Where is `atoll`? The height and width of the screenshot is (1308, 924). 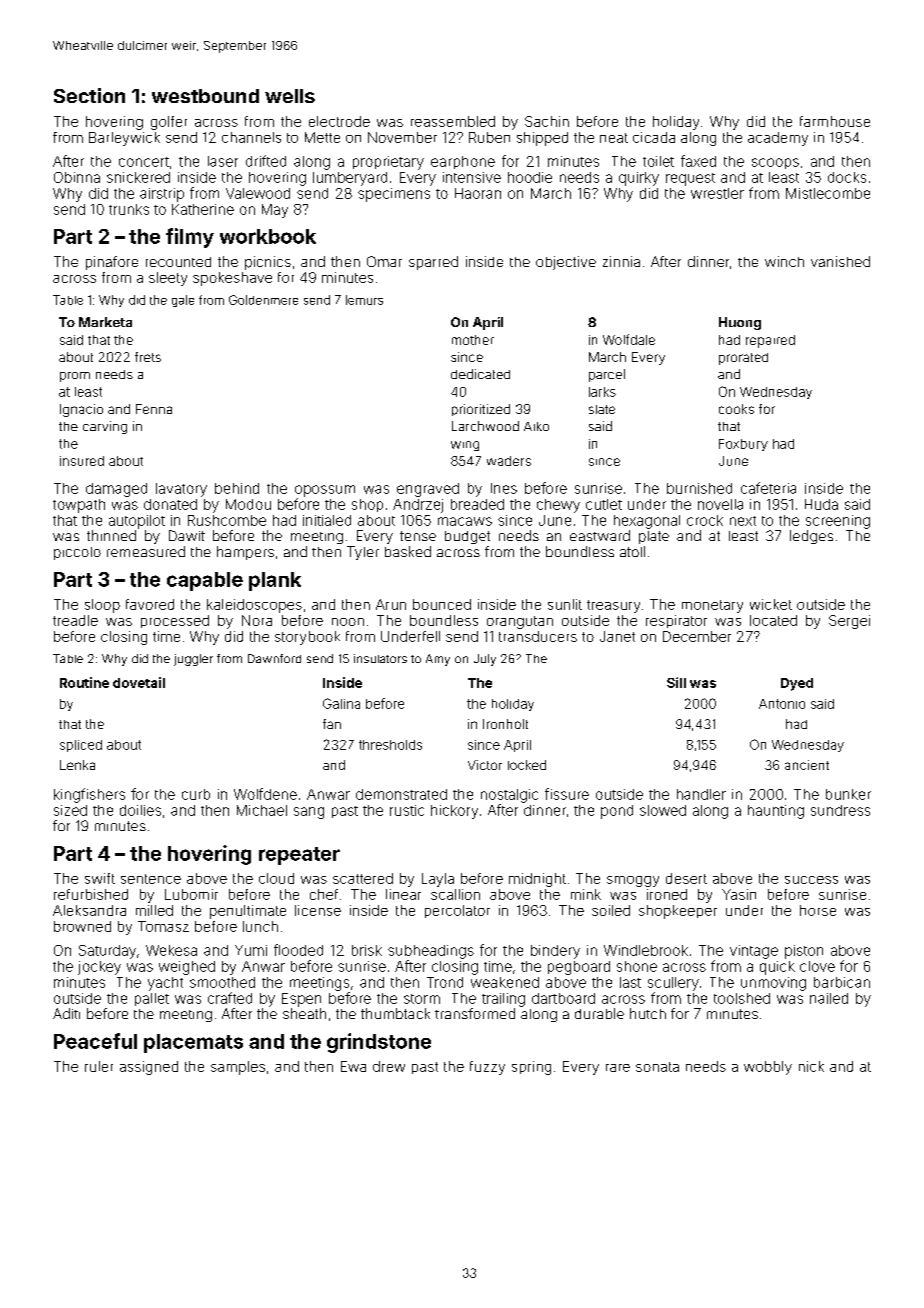
atoll is located at coordinates (632, 551).
